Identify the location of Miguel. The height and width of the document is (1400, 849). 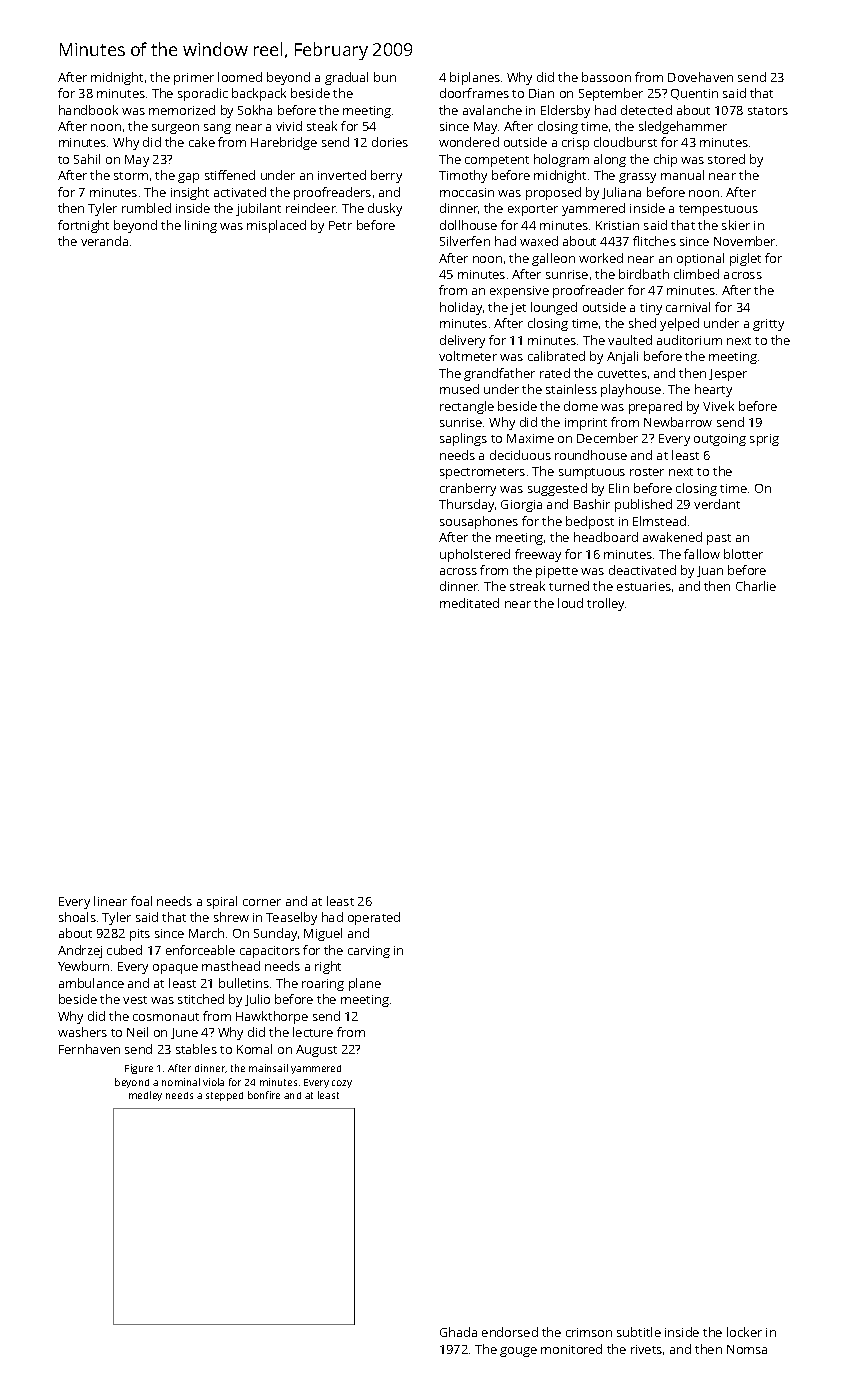
(323, 934).
